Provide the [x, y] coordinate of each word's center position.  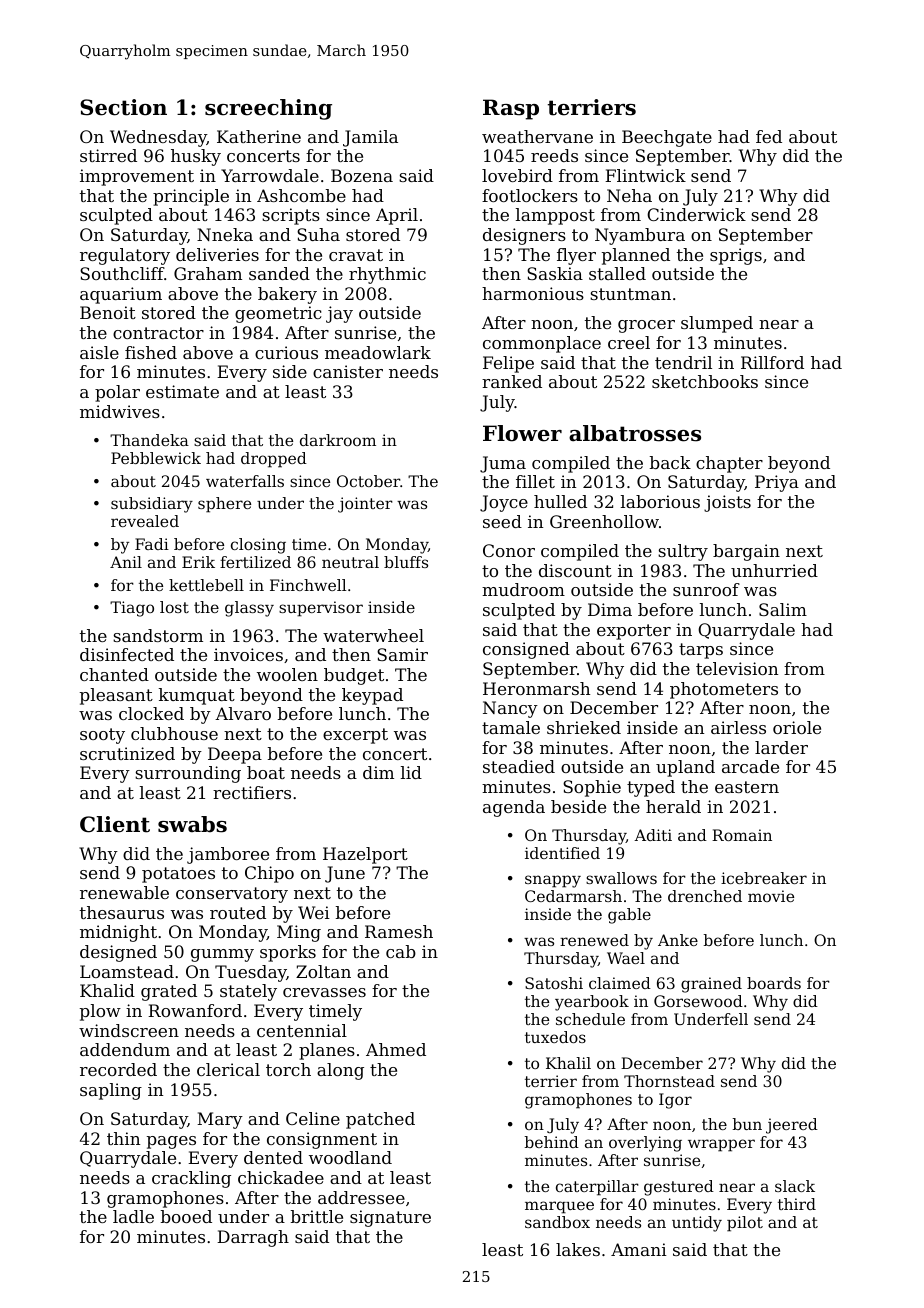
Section [123, 107]
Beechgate [667, 138]
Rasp [511, 109]
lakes [578, 1249]
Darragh [253, 1238]
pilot [745, 1224]
